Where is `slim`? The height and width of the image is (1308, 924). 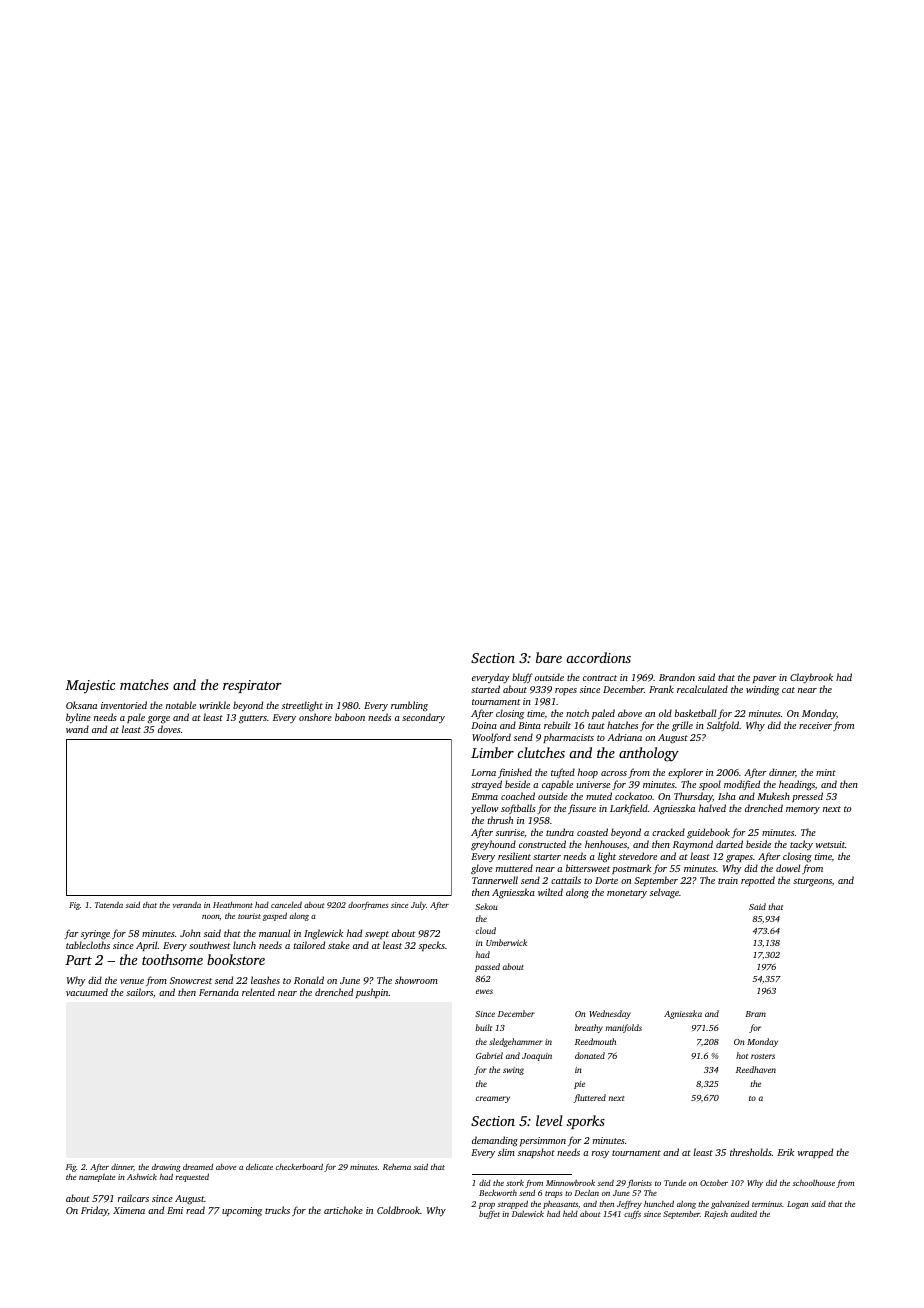 slim is located at coordinates (506, 1152).
